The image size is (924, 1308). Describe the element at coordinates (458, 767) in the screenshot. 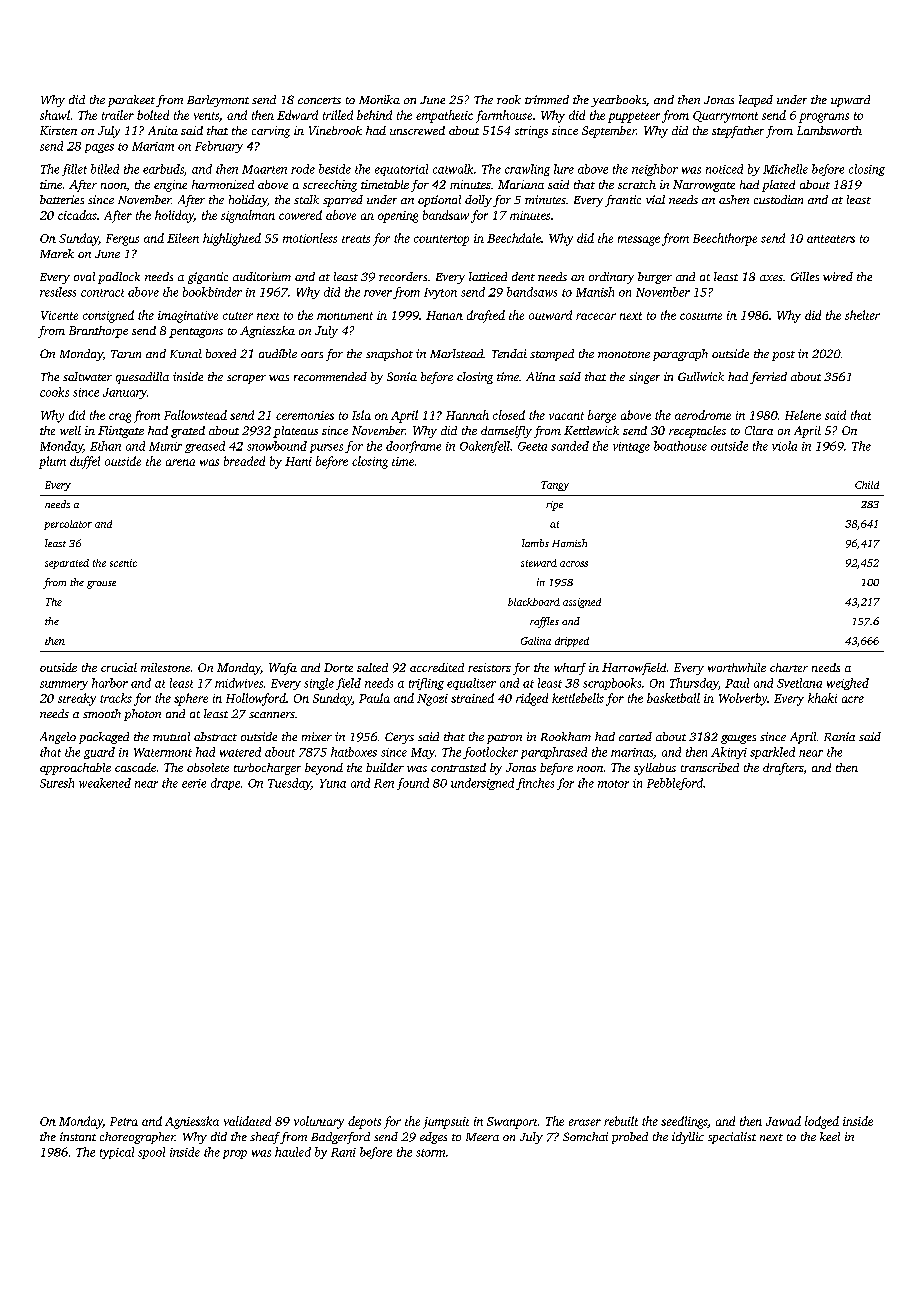

I see `contrasted` at that location.
